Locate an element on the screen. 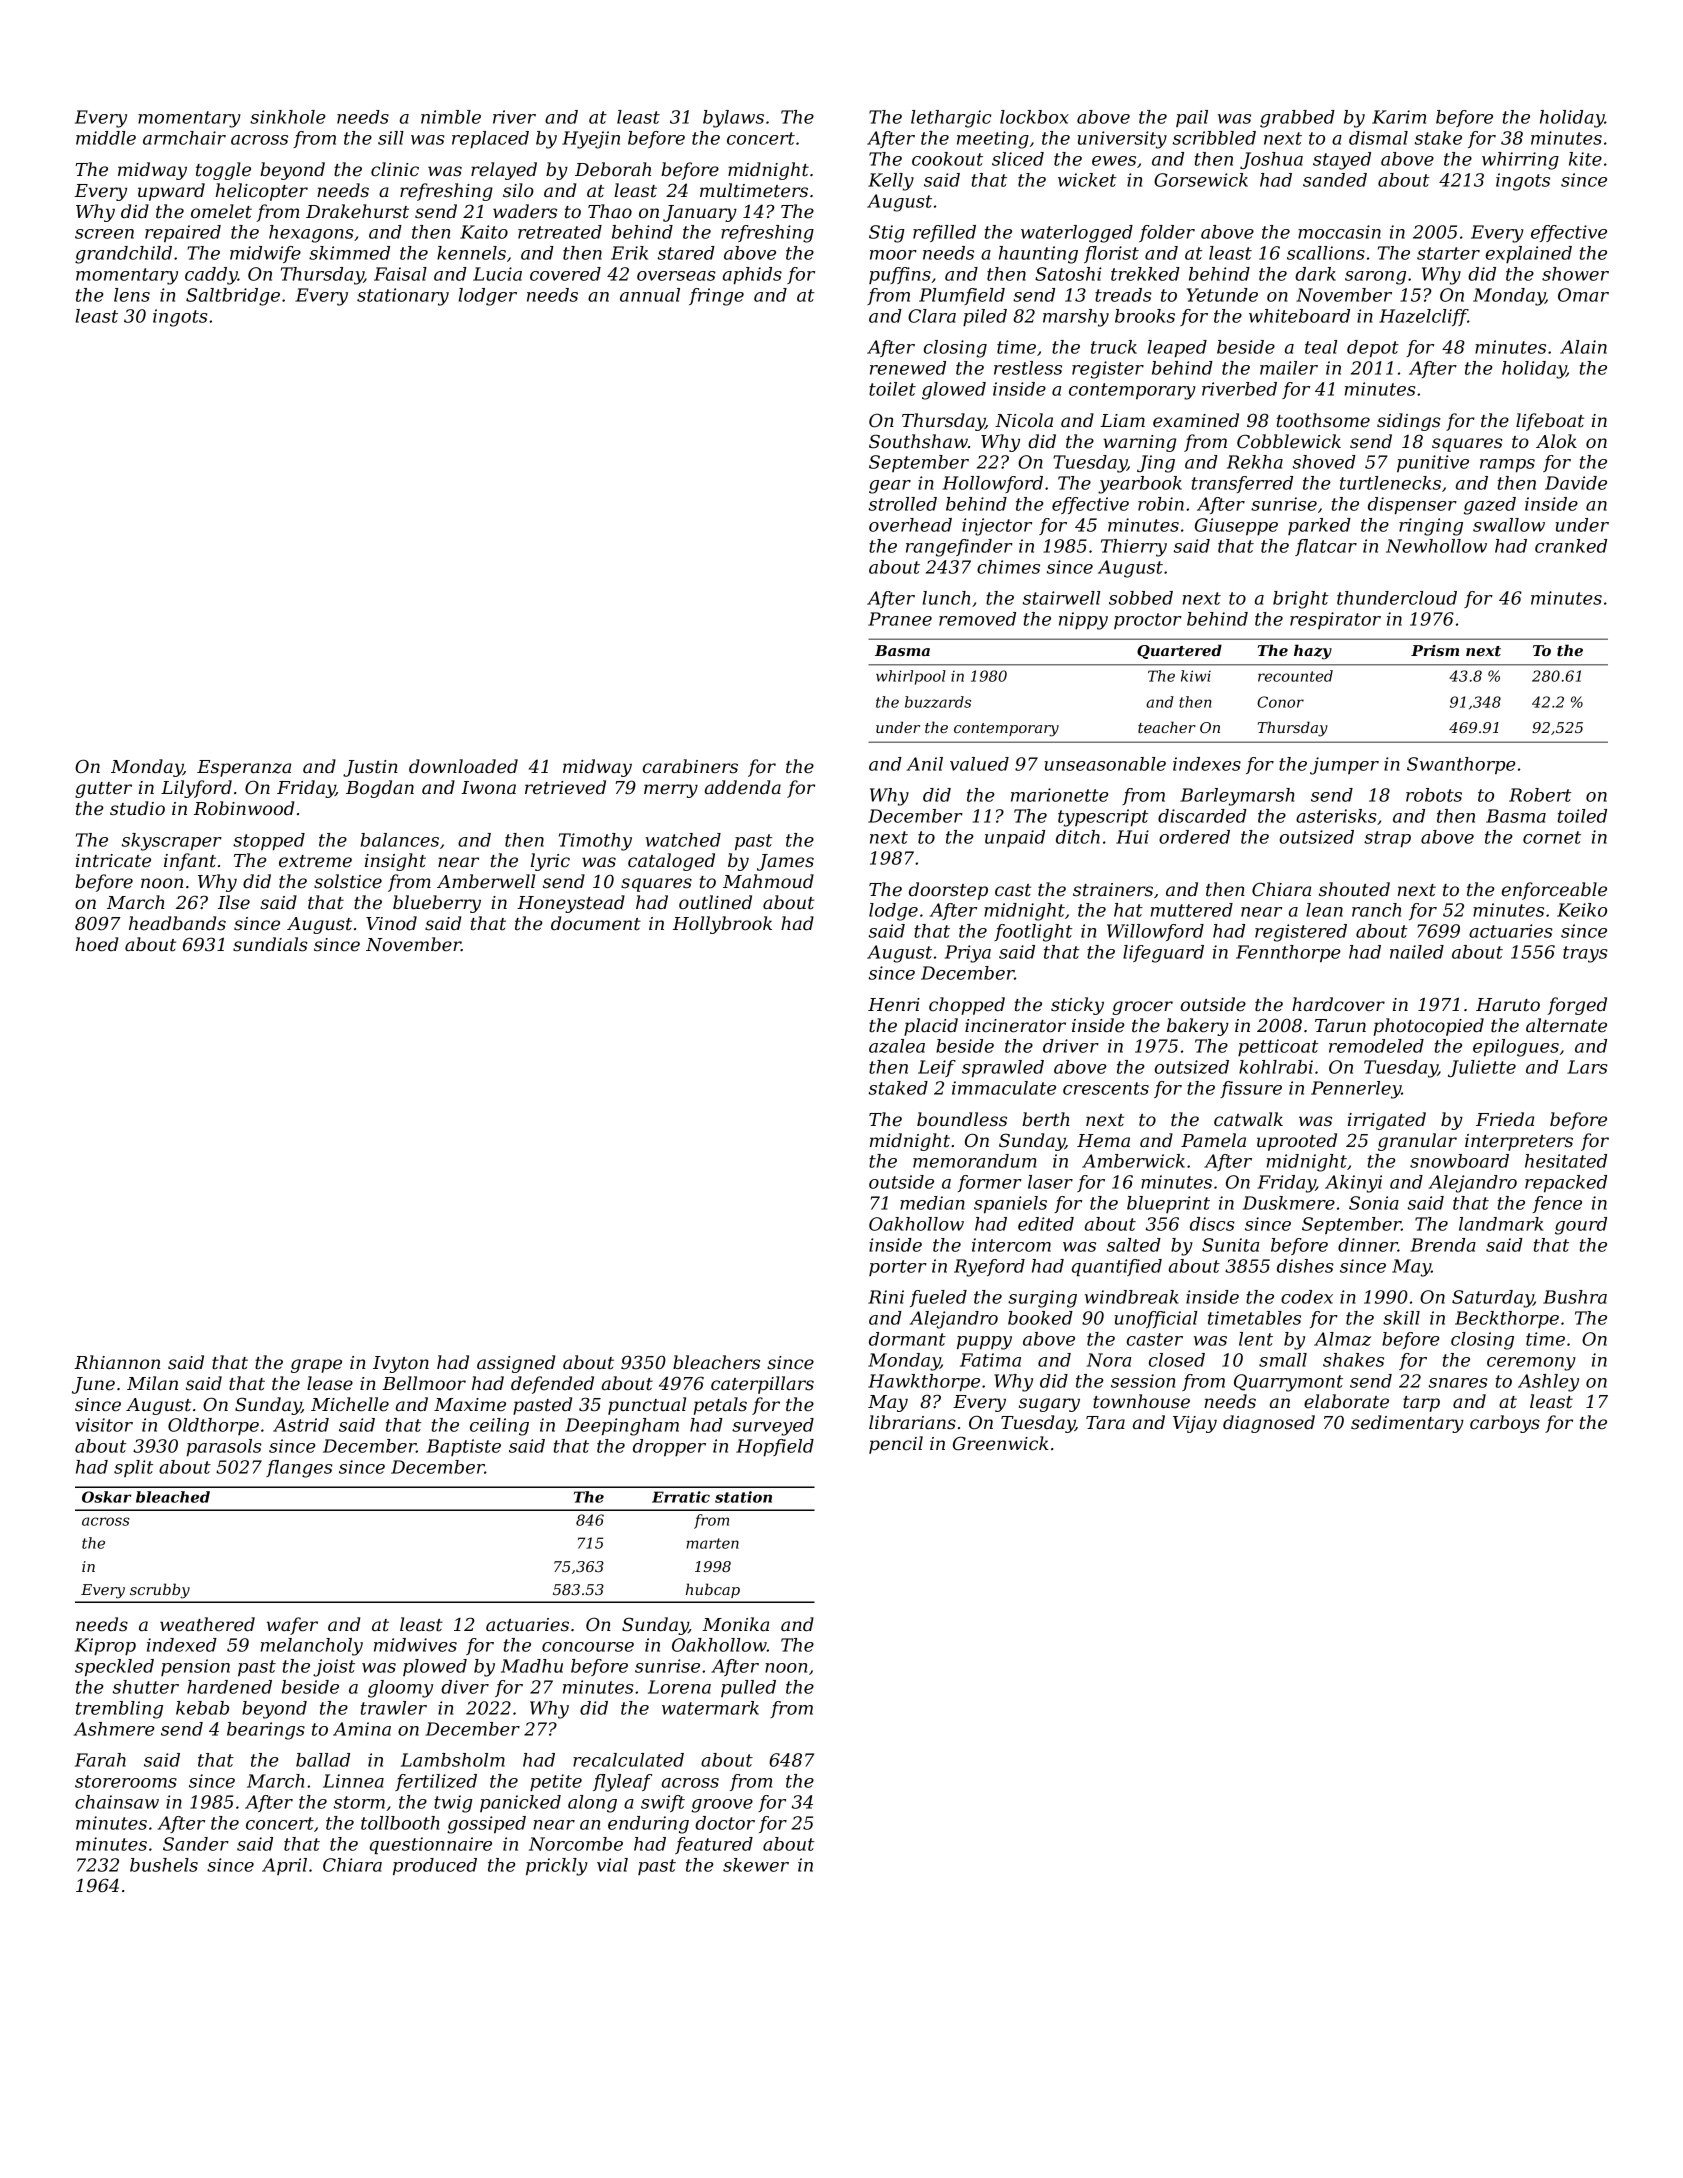 Image resolution: width=1683 pixels, height=2178 pixels. Plumfield is located at coordinates (962, 296).
